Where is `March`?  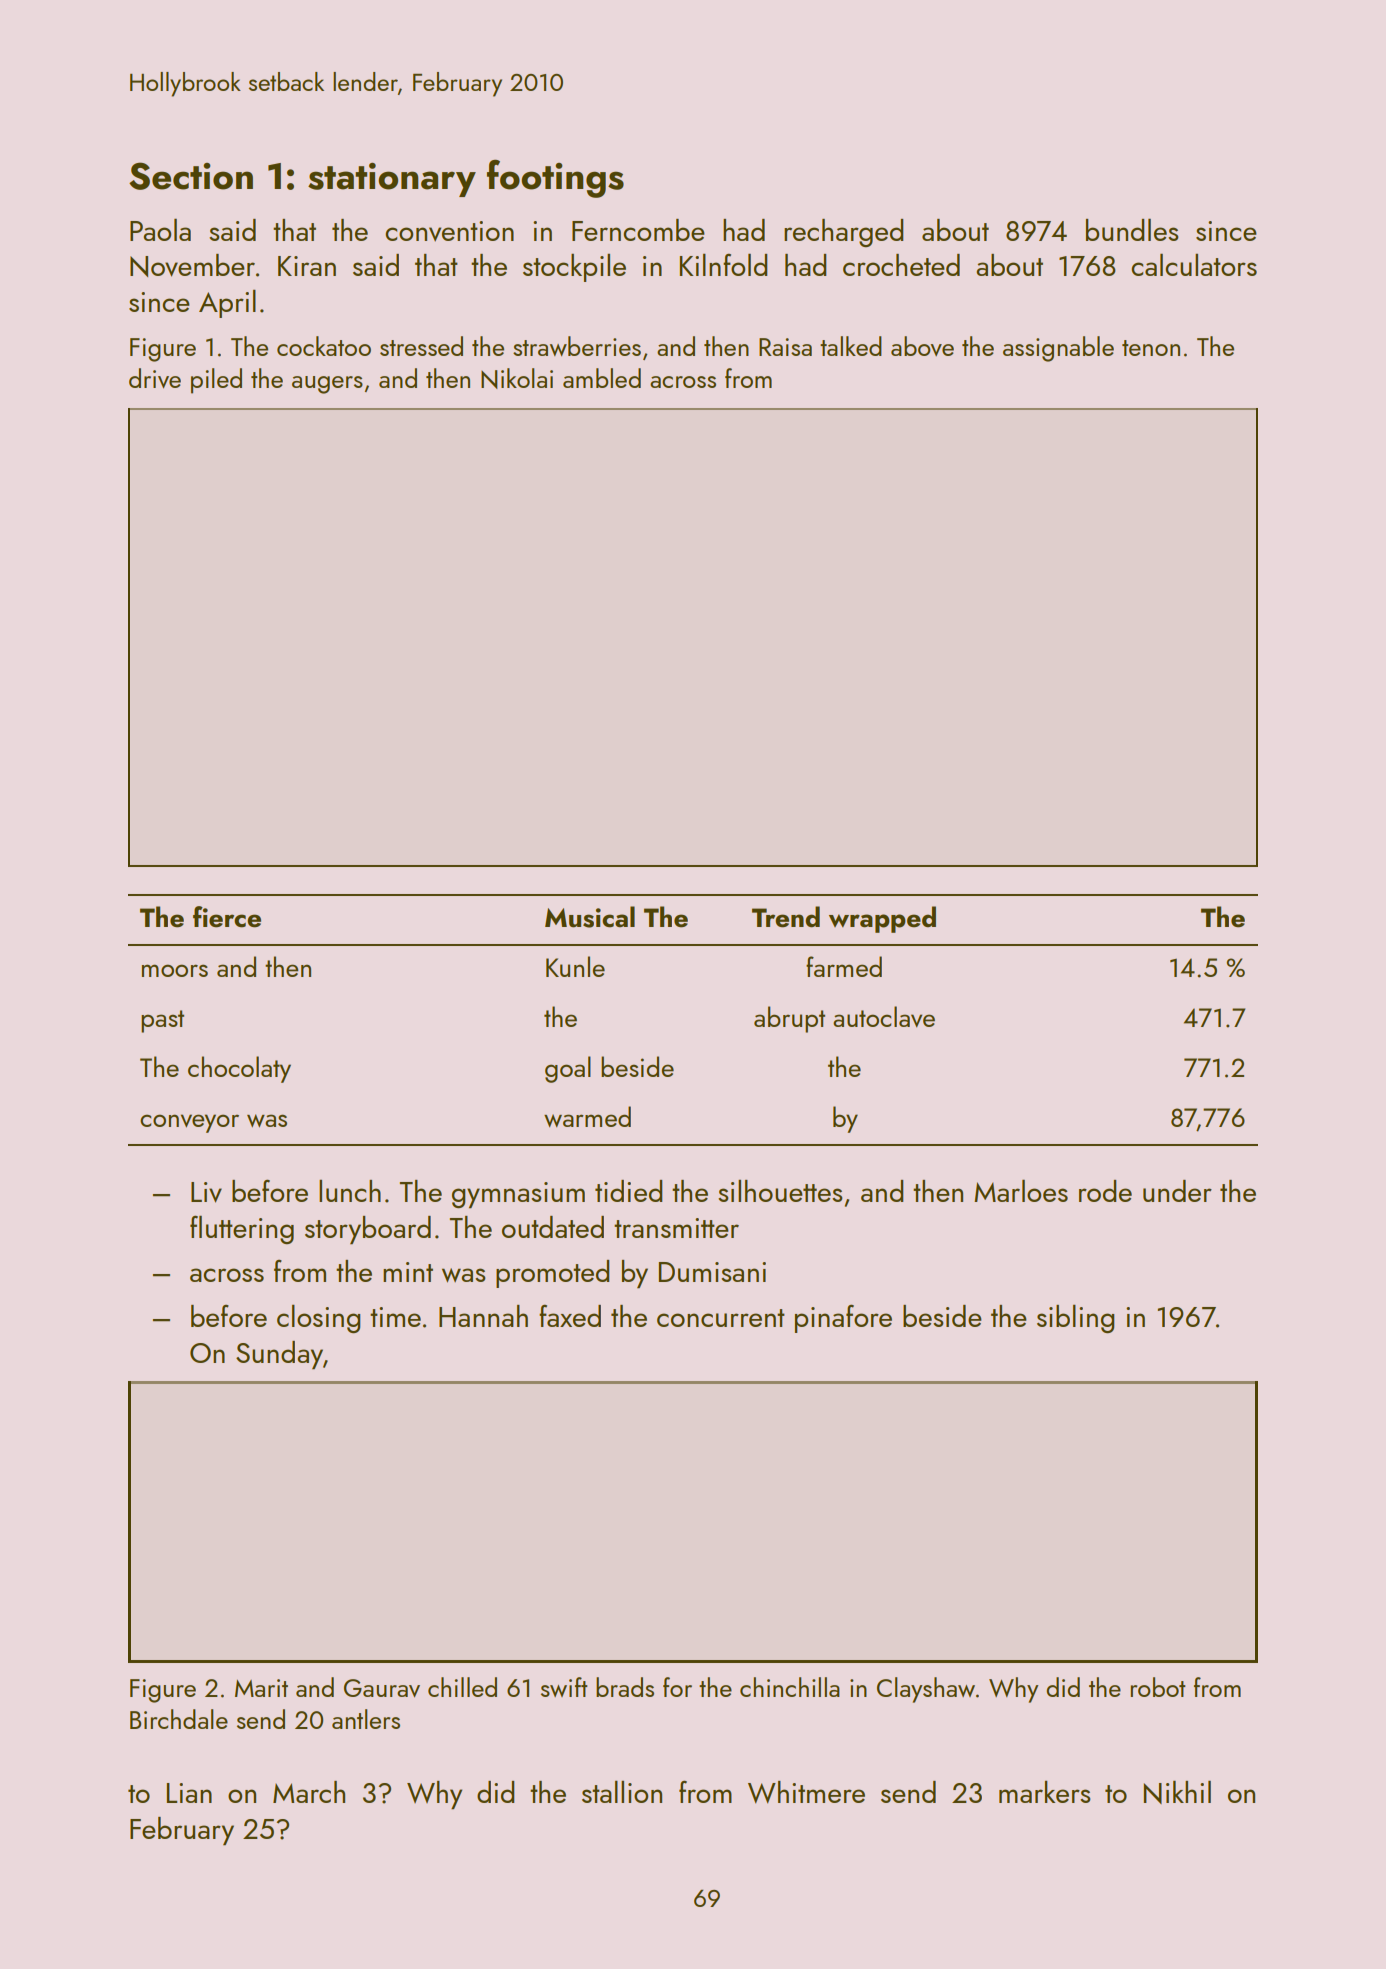 March is located at coordinates (309, 1792).
